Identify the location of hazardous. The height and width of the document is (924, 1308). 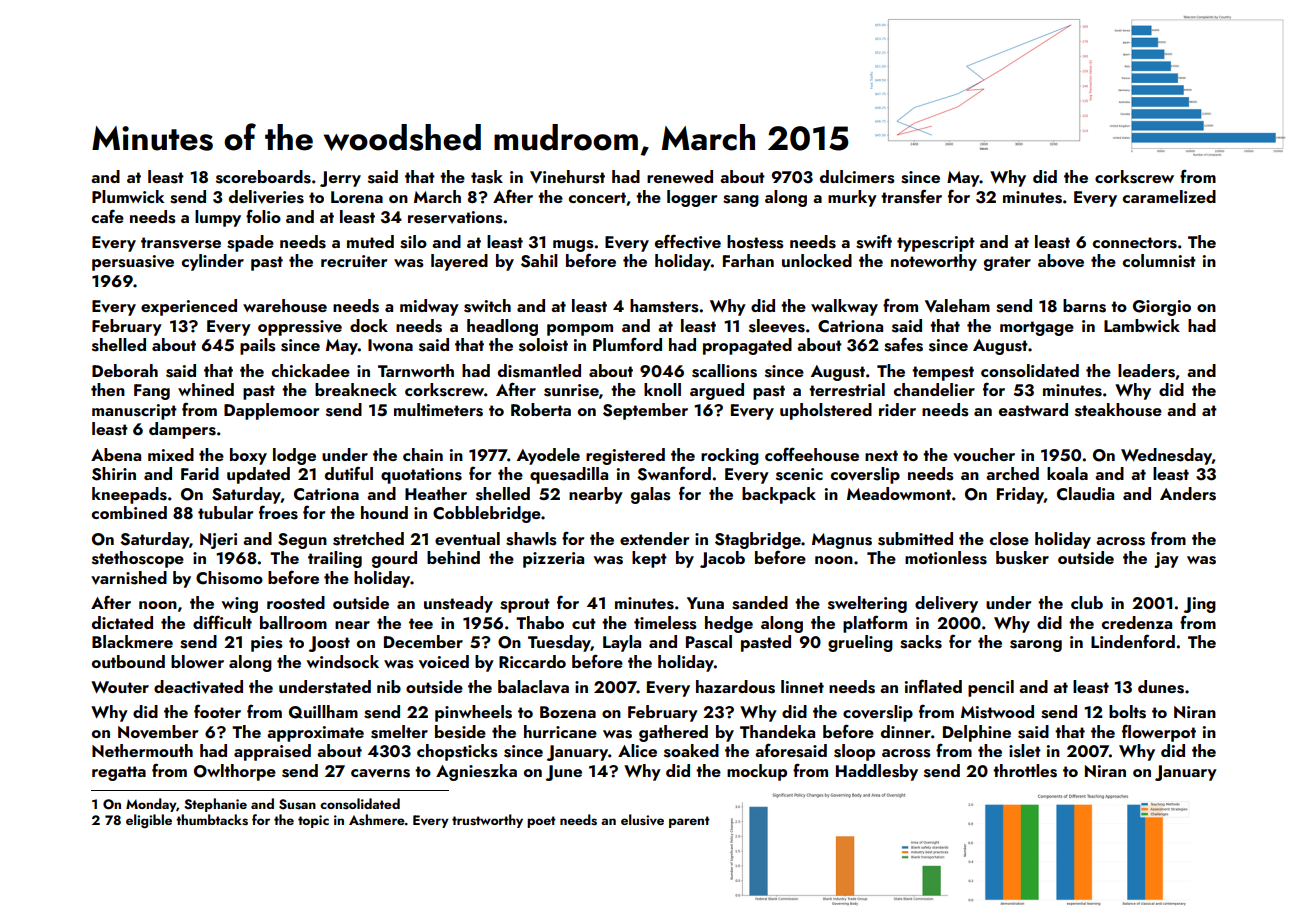
(735, 687).
